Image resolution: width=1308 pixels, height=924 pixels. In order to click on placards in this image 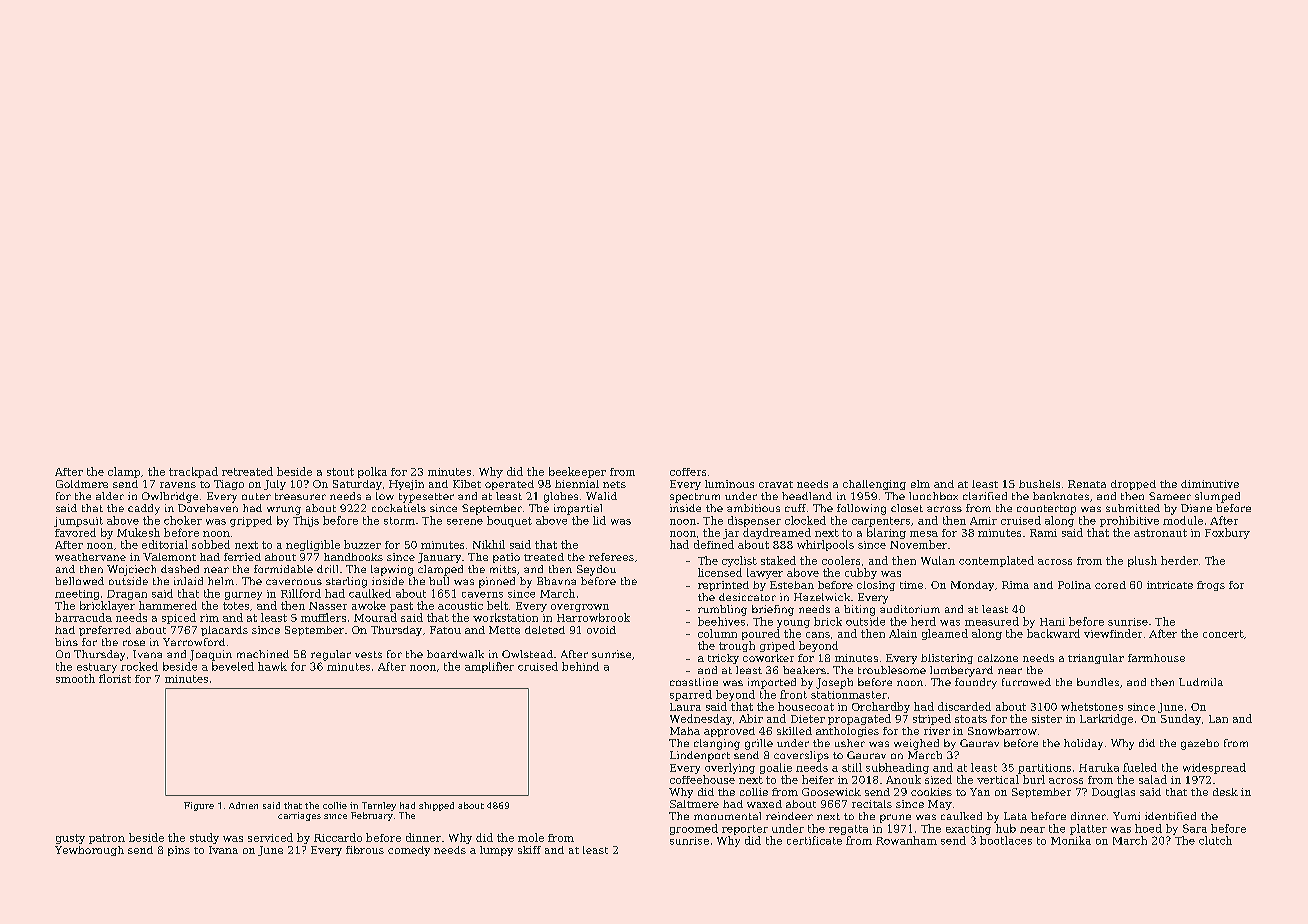, I will do `click(224, 631)`.
